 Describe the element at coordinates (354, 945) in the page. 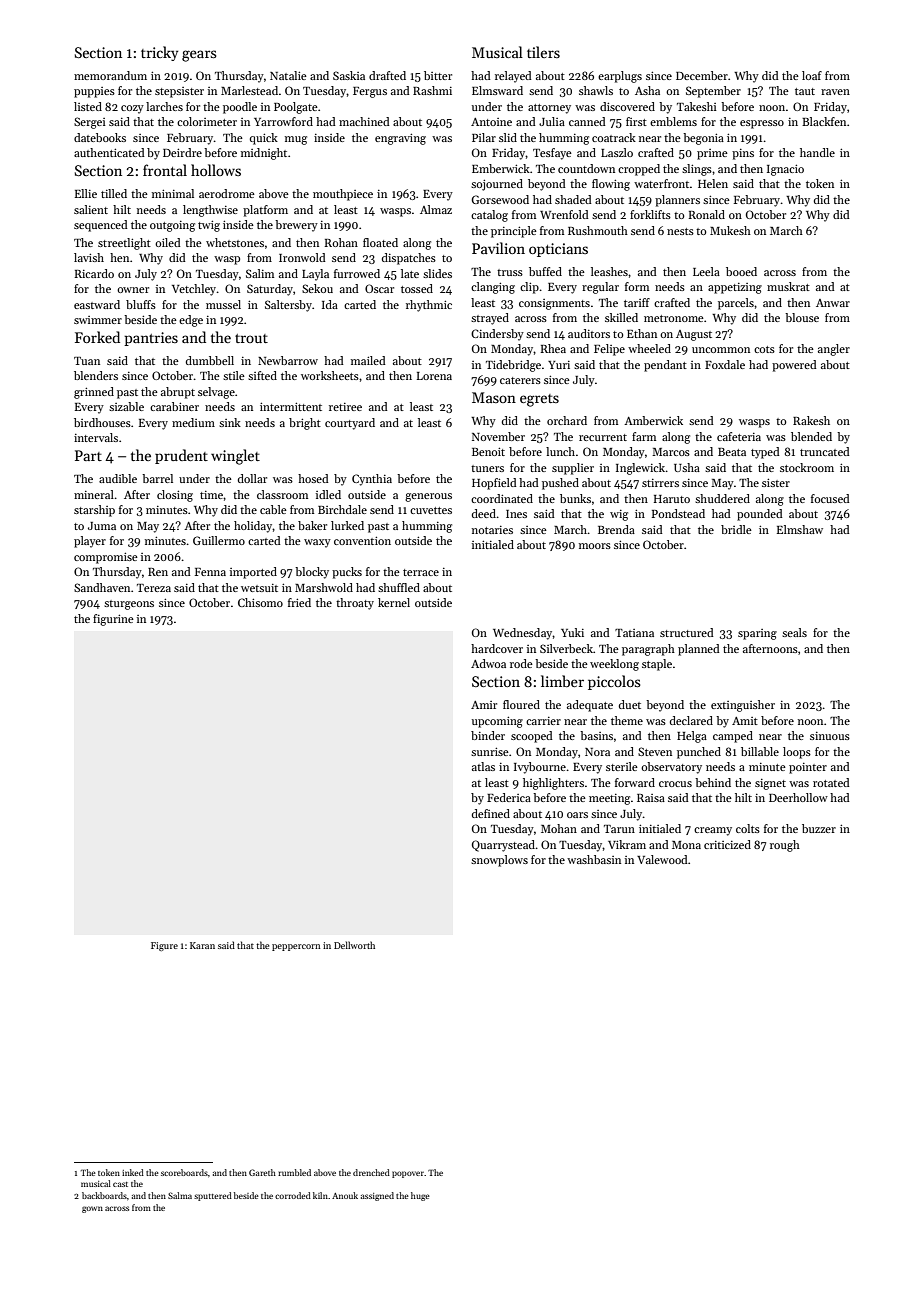

I see `Dellworth` at that location.
